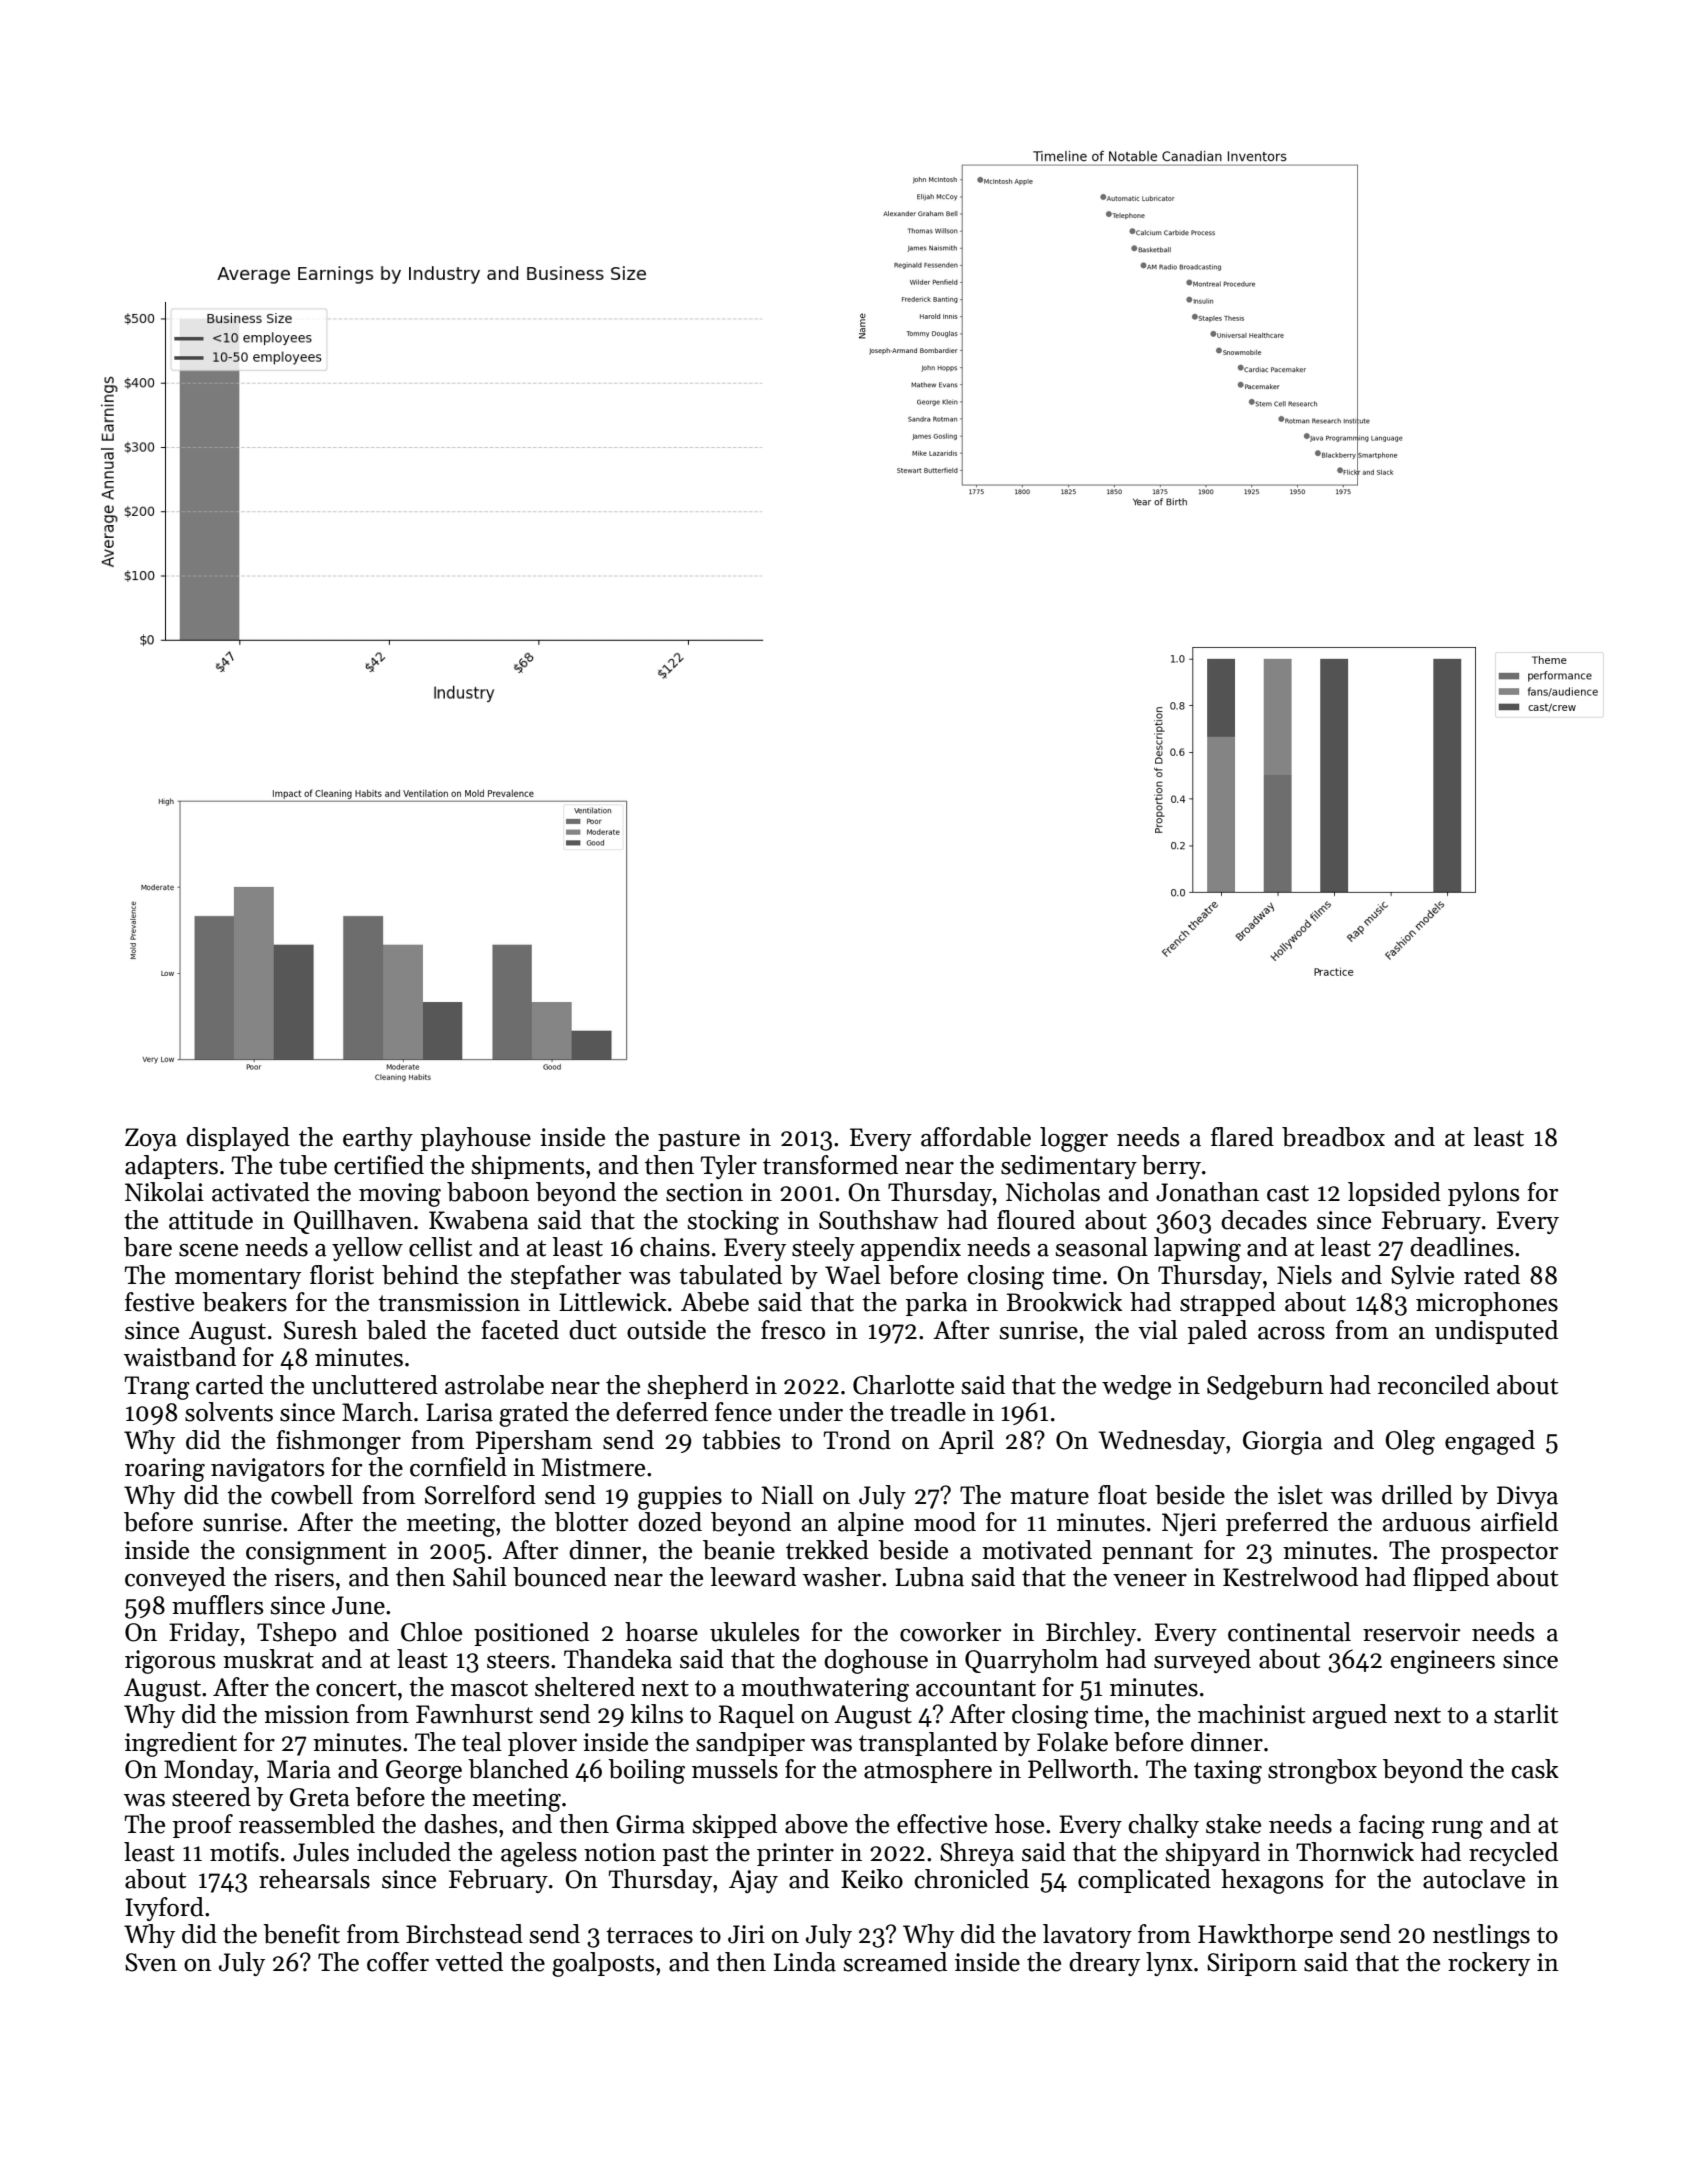  Describe the element at coordinates (1202, 1661) in the page. I see `surveyed` at that location.
